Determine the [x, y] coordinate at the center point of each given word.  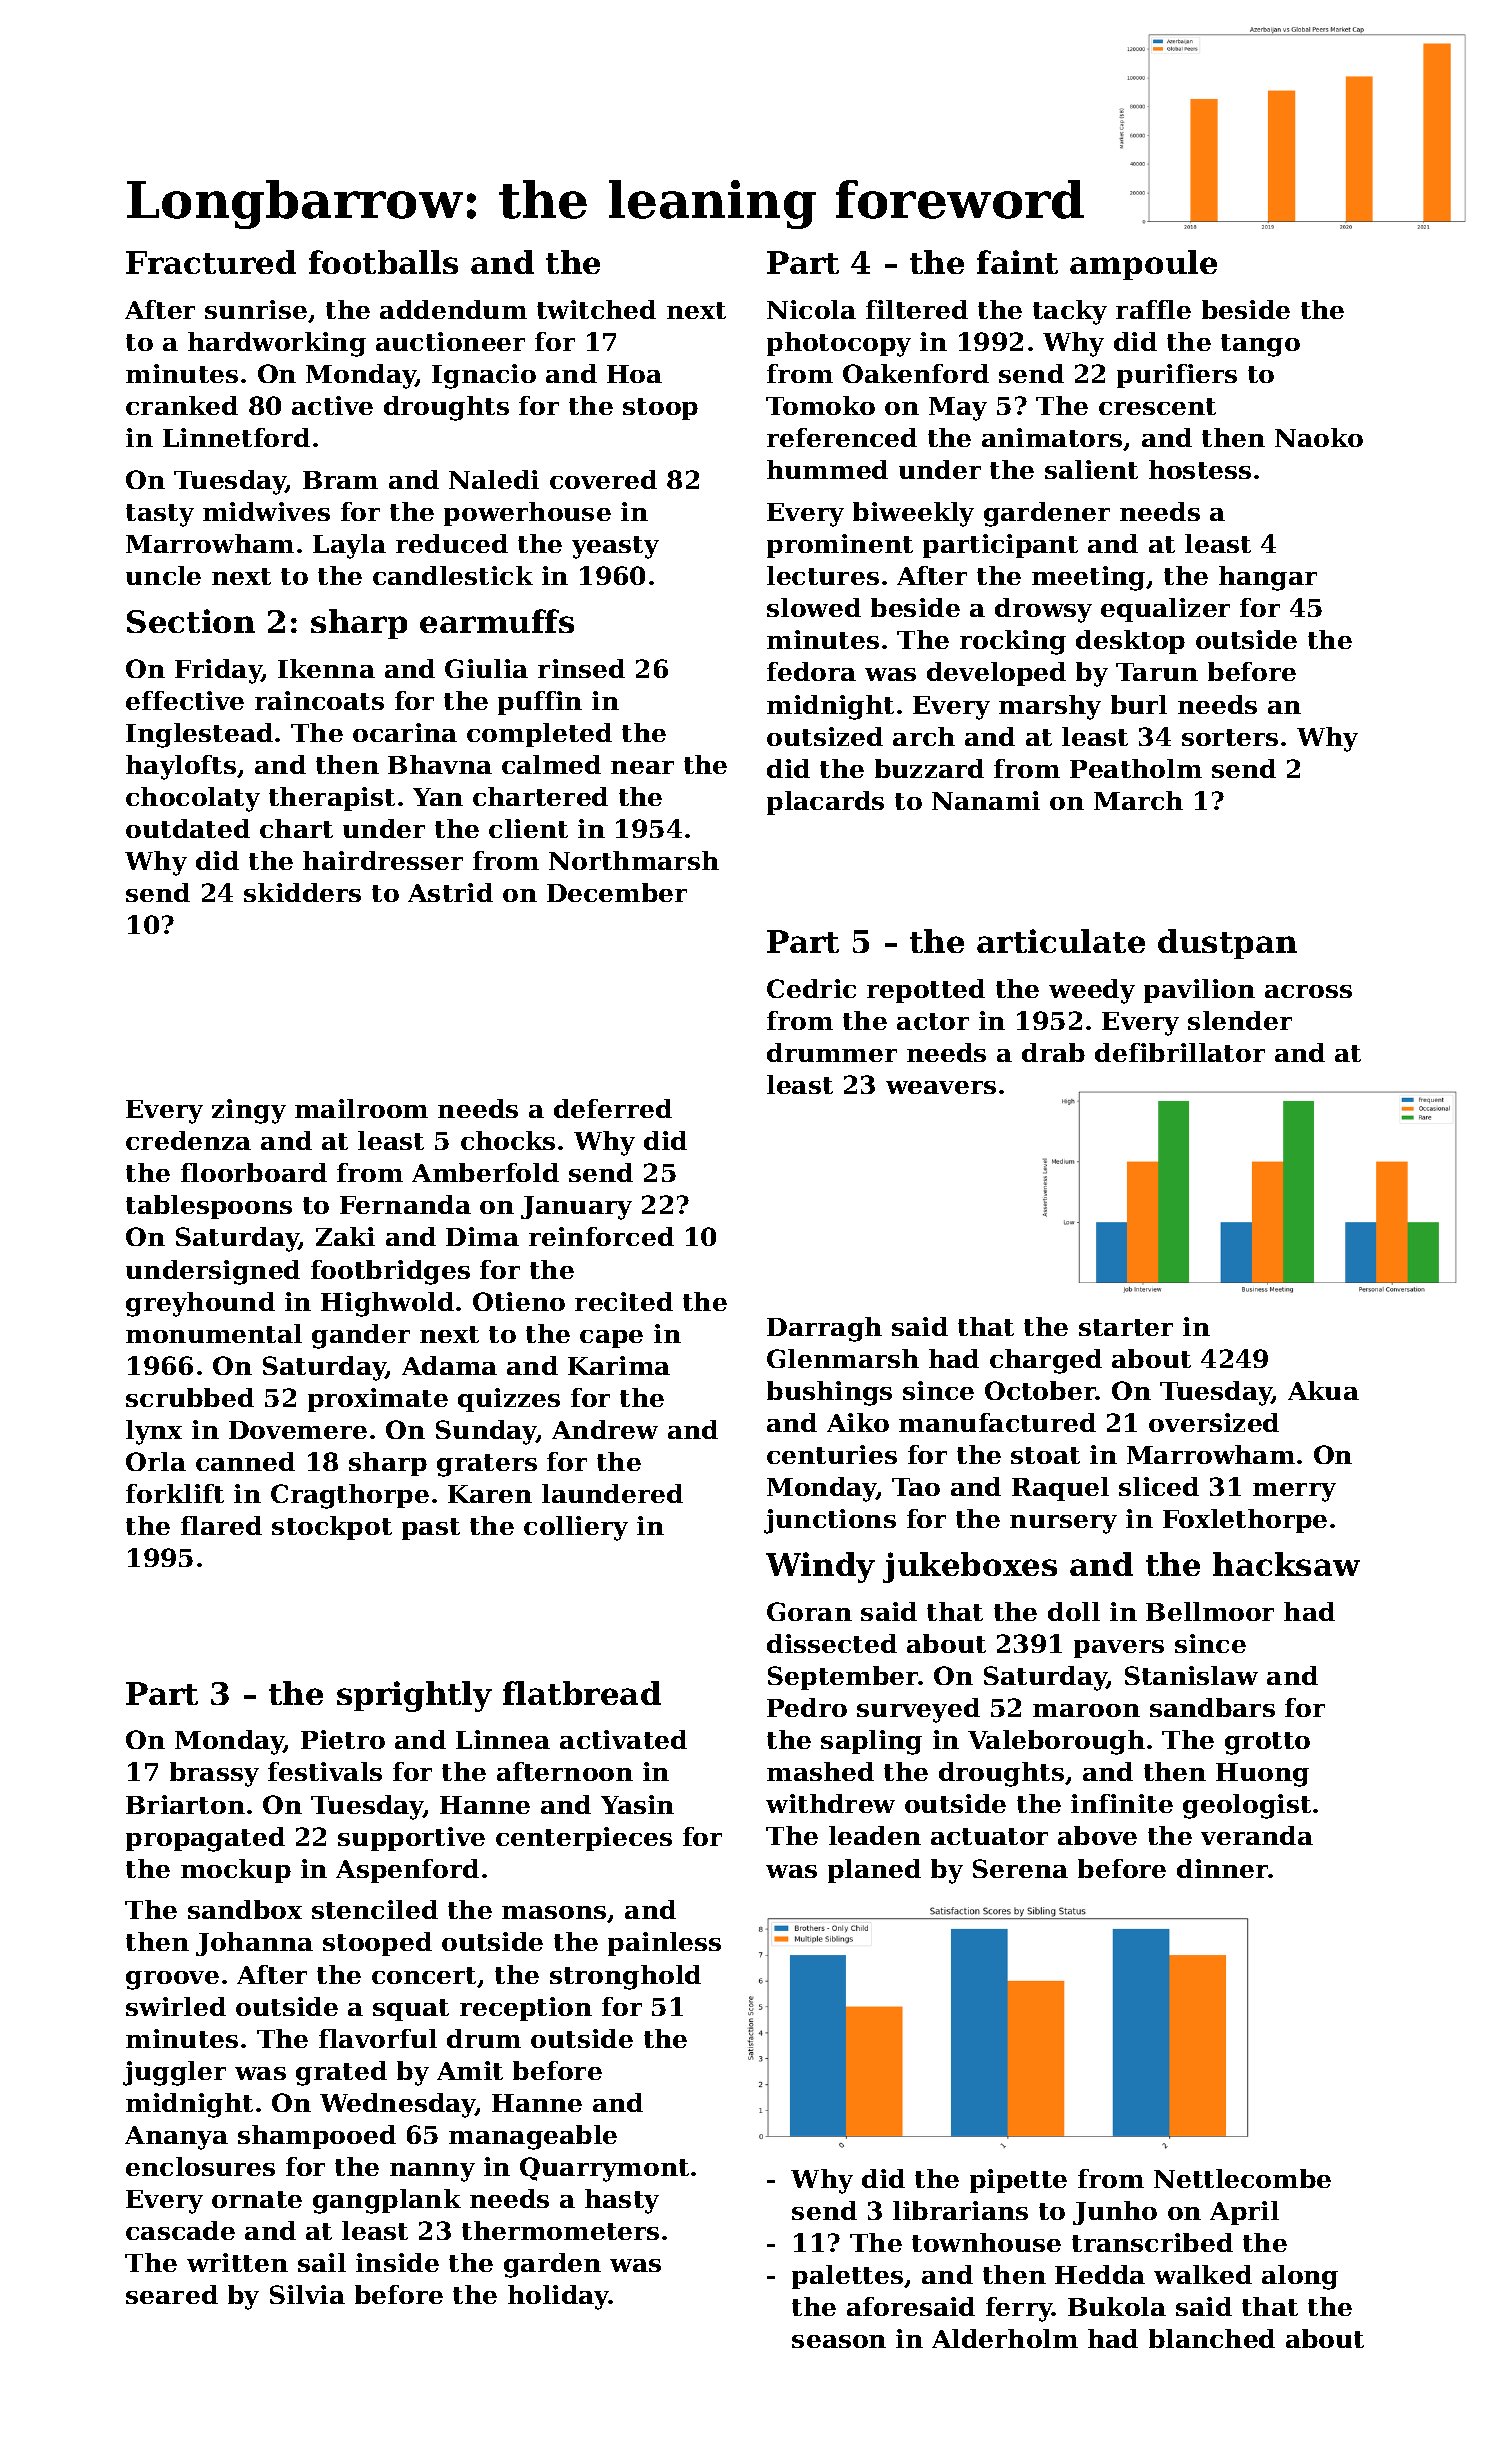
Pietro [343, 1739]
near [642, 767]
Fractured [211, 262]
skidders [302, 892]
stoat [1045, 1455]
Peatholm [1136, 768]
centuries [832, 1454]
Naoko [1319, 437]
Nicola [811, 309]
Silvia [307, 2294]
